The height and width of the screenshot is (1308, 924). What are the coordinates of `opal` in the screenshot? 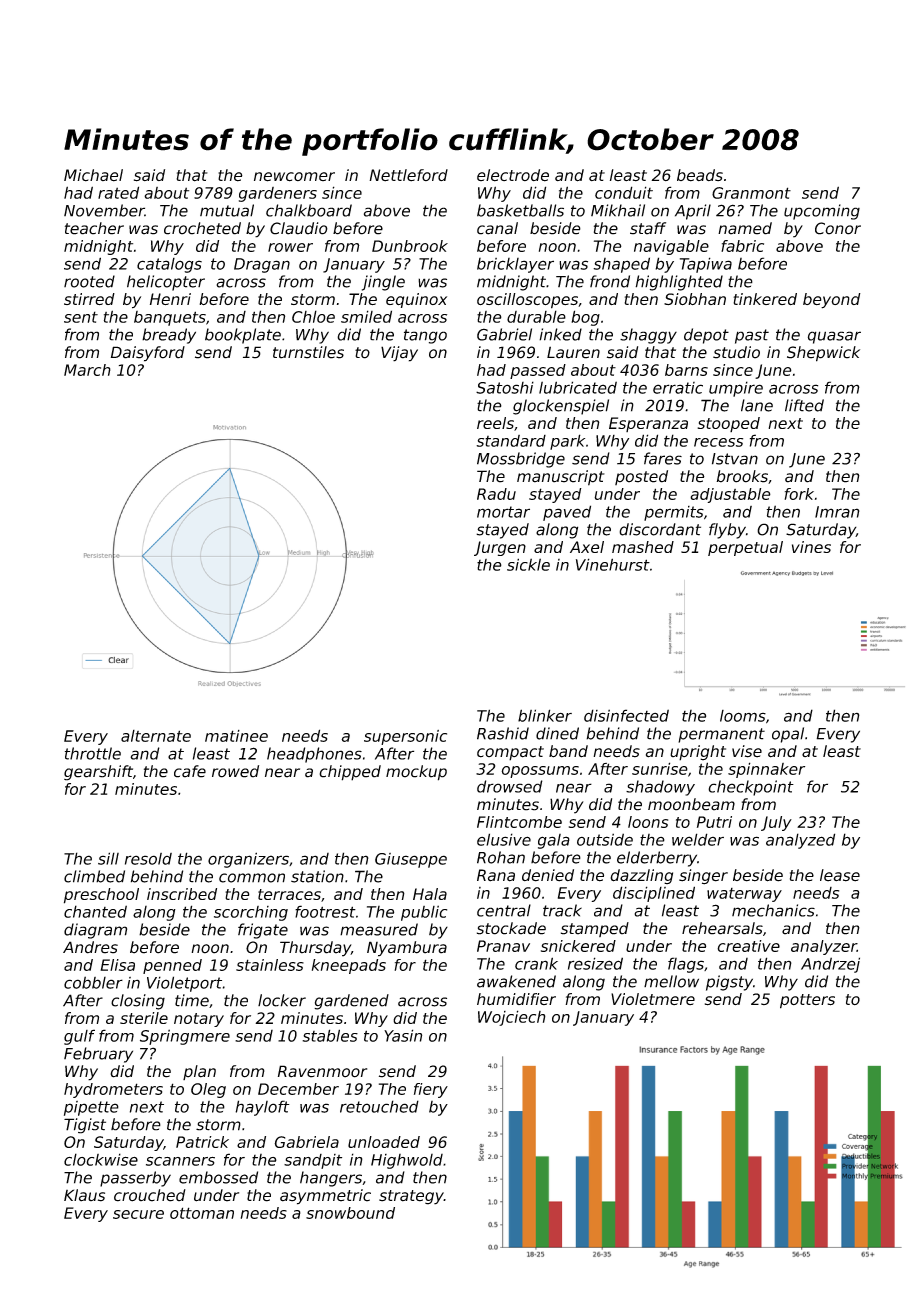 It's located at (788, 735).
